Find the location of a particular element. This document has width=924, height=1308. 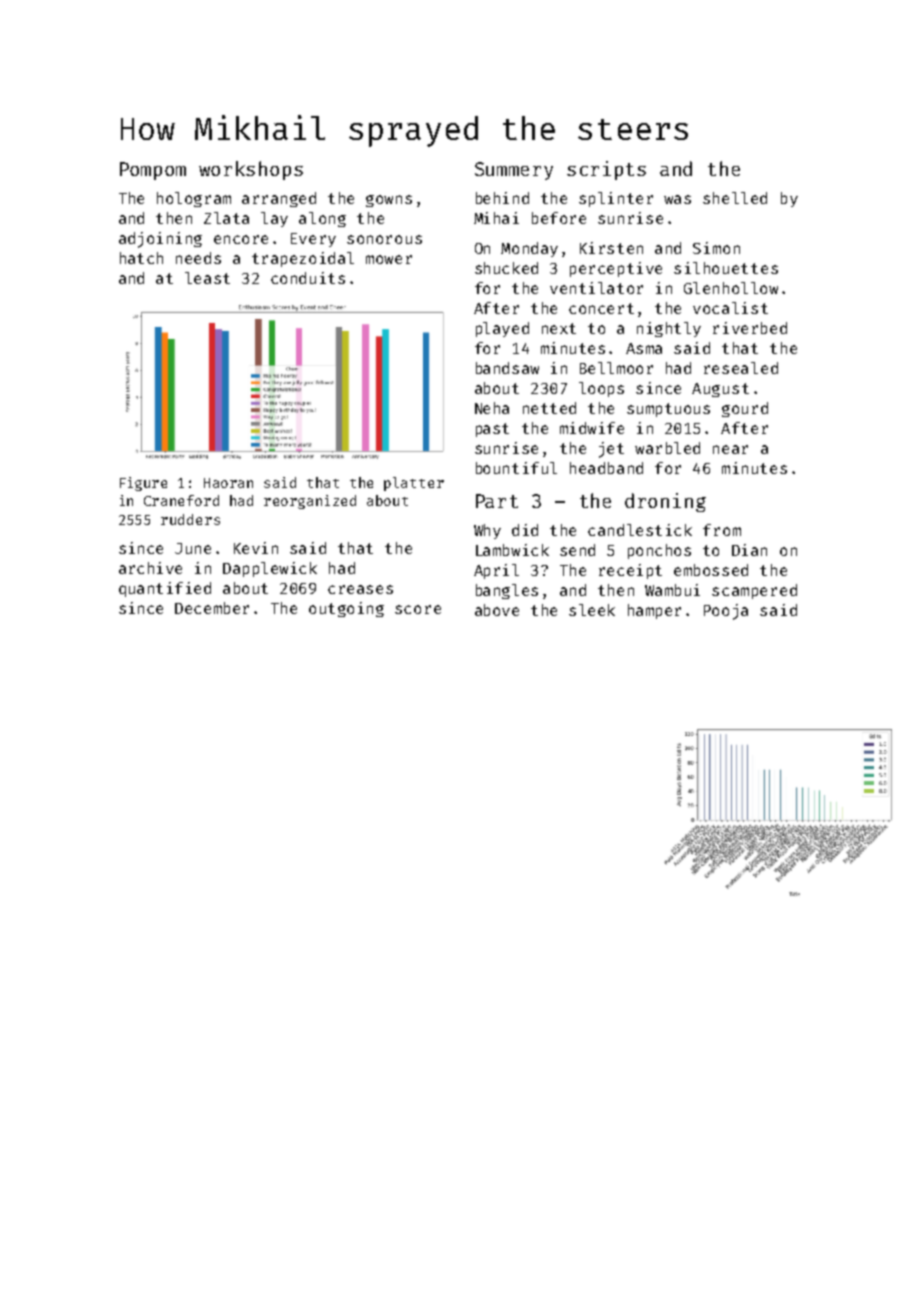

Why is located at coordinates (487, 531).
